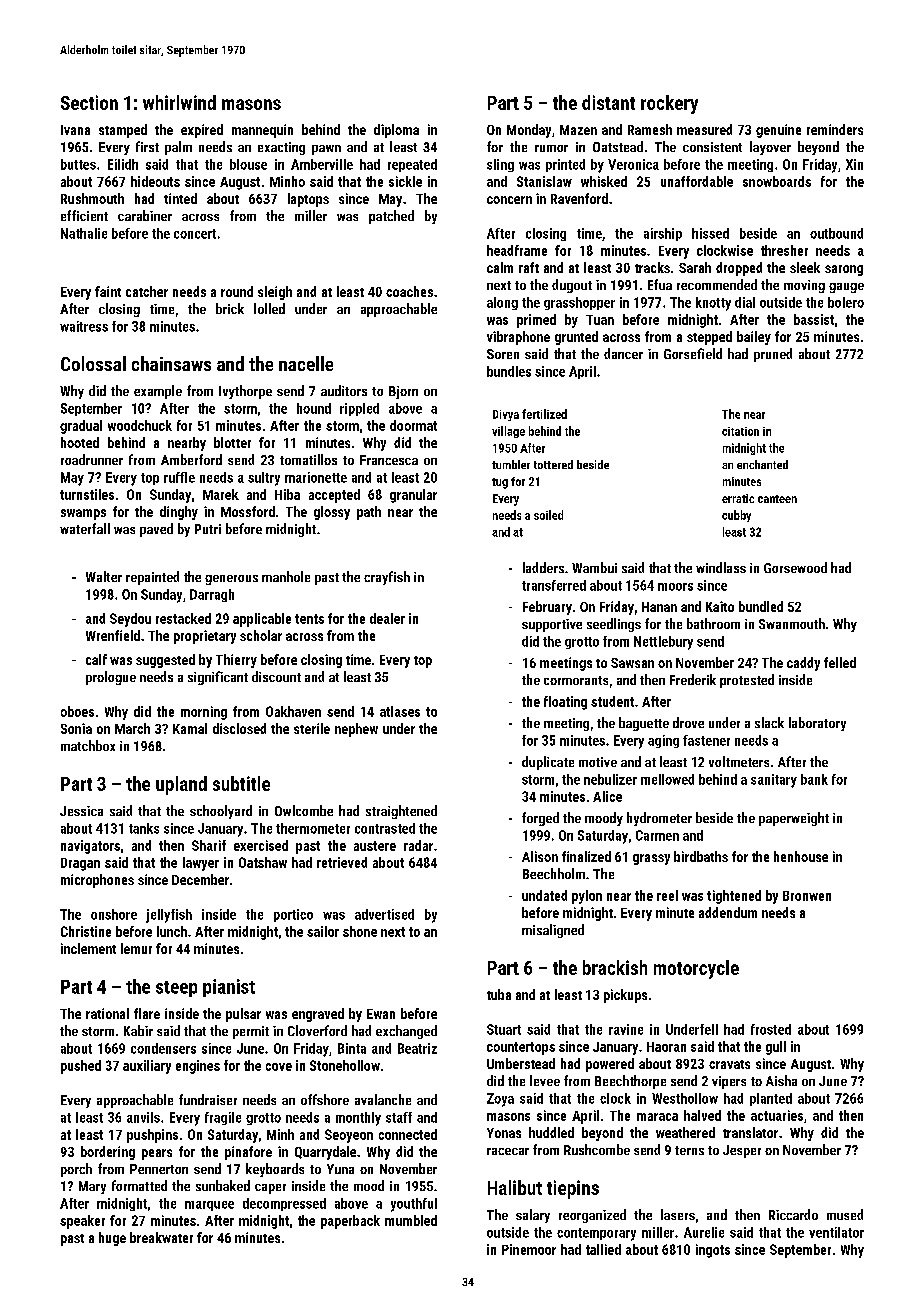 The width and height of the screenshot is (924, 1314). Describe the element at coordinates (413, 425) in the screenshot. I see `doormat` at that location.
